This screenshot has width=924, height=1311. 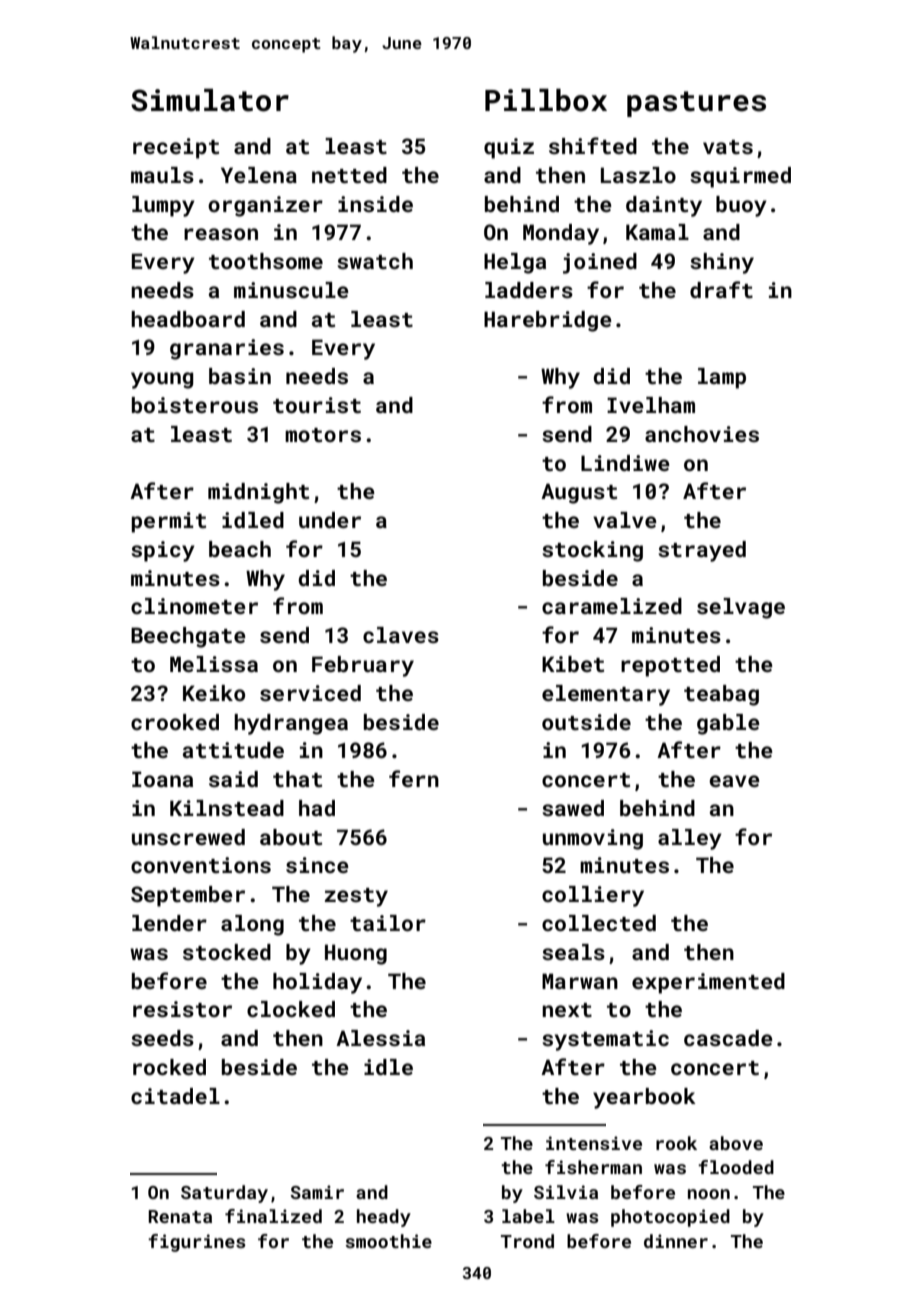 What do you see at coordinates (163, 206) in the screenshot?
I see `lumpy` at bounding box center [163, 206].
